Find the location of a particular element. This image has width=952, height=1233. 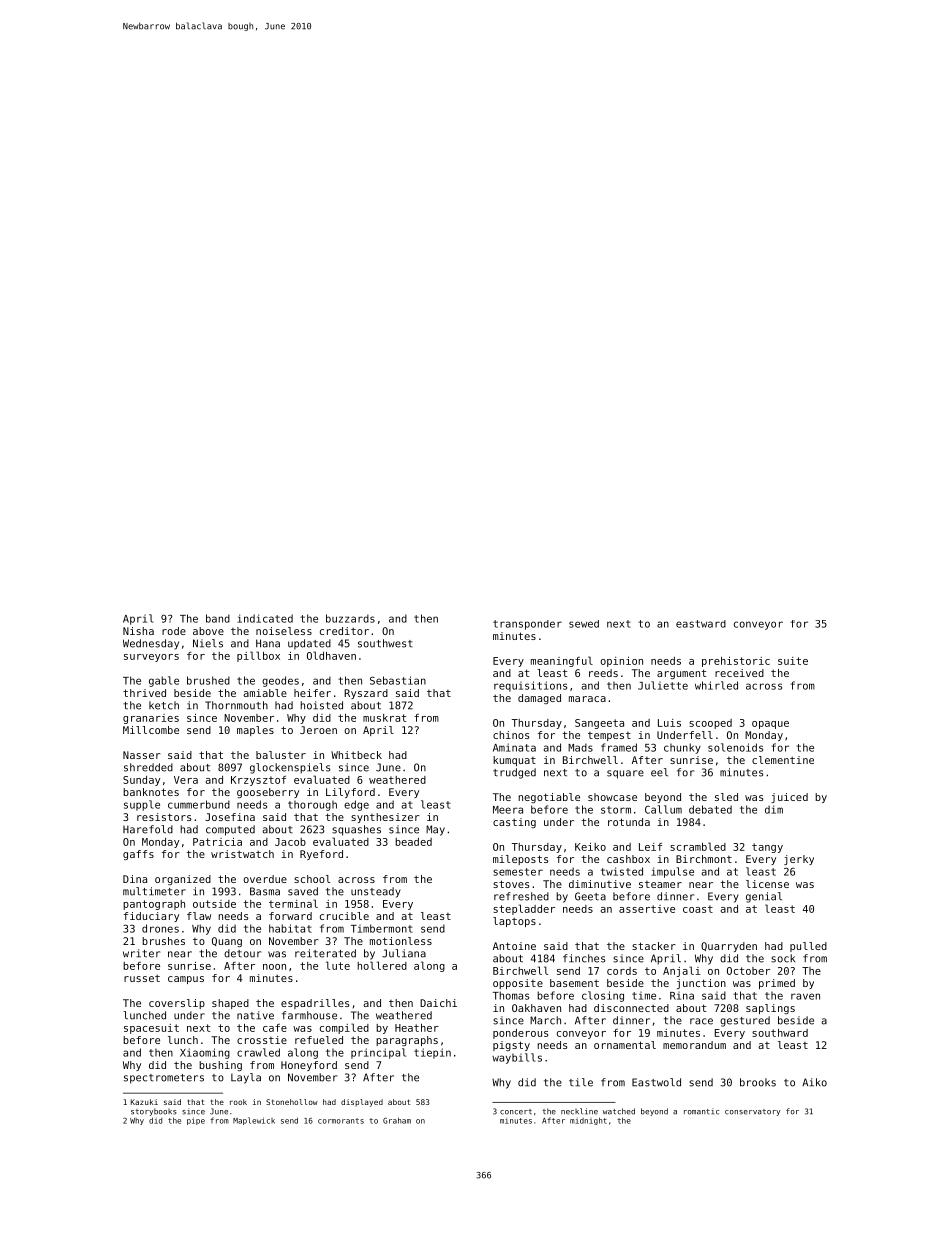

suite is located at coordinates (793, 661).
